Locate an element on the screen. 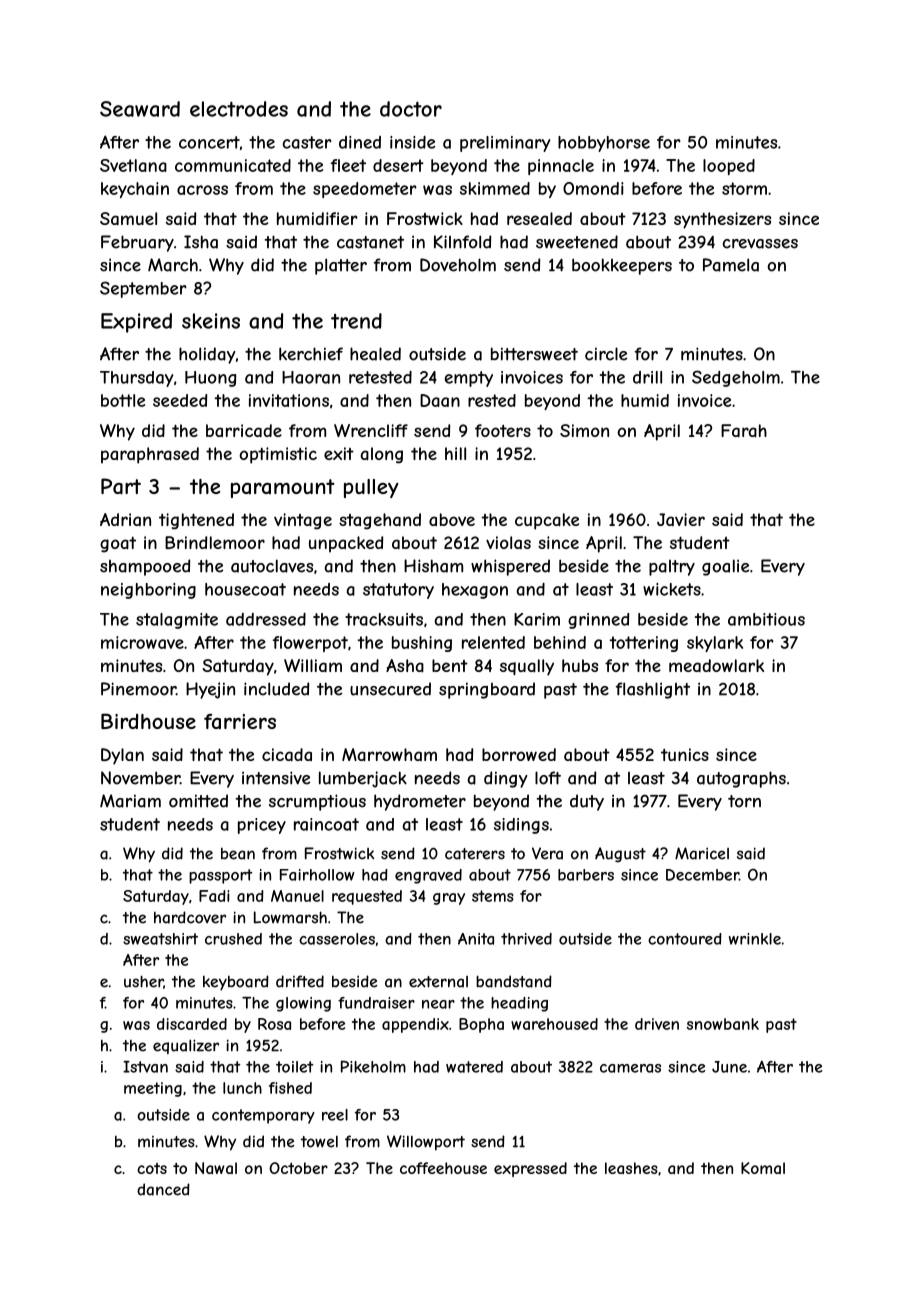 This screenshot has height=1314, width=924. across is located at coordinates (202, 190).
